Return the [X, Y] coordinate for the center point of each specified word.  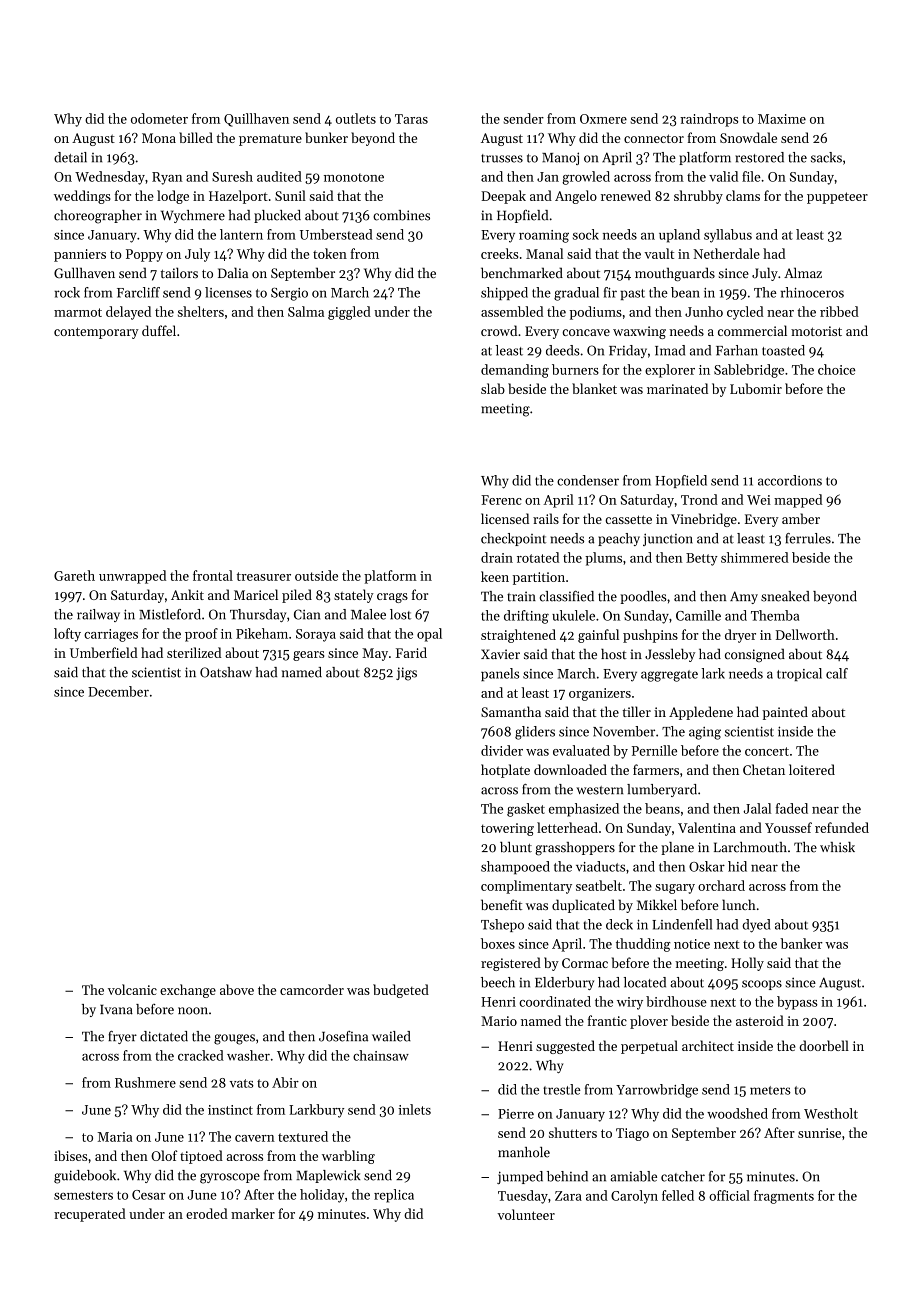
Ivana [116, 1010]
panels [500, 674]
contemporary [96, 333]
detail [70, 157]
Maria [114, 1137]
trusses [502, 158]
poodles [643, 597]
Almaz [803, 272]
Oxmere [603, 119]
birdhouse [676, 1001]
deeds [563, 350]
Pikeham [262, 633]
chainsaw [381, 1055]
